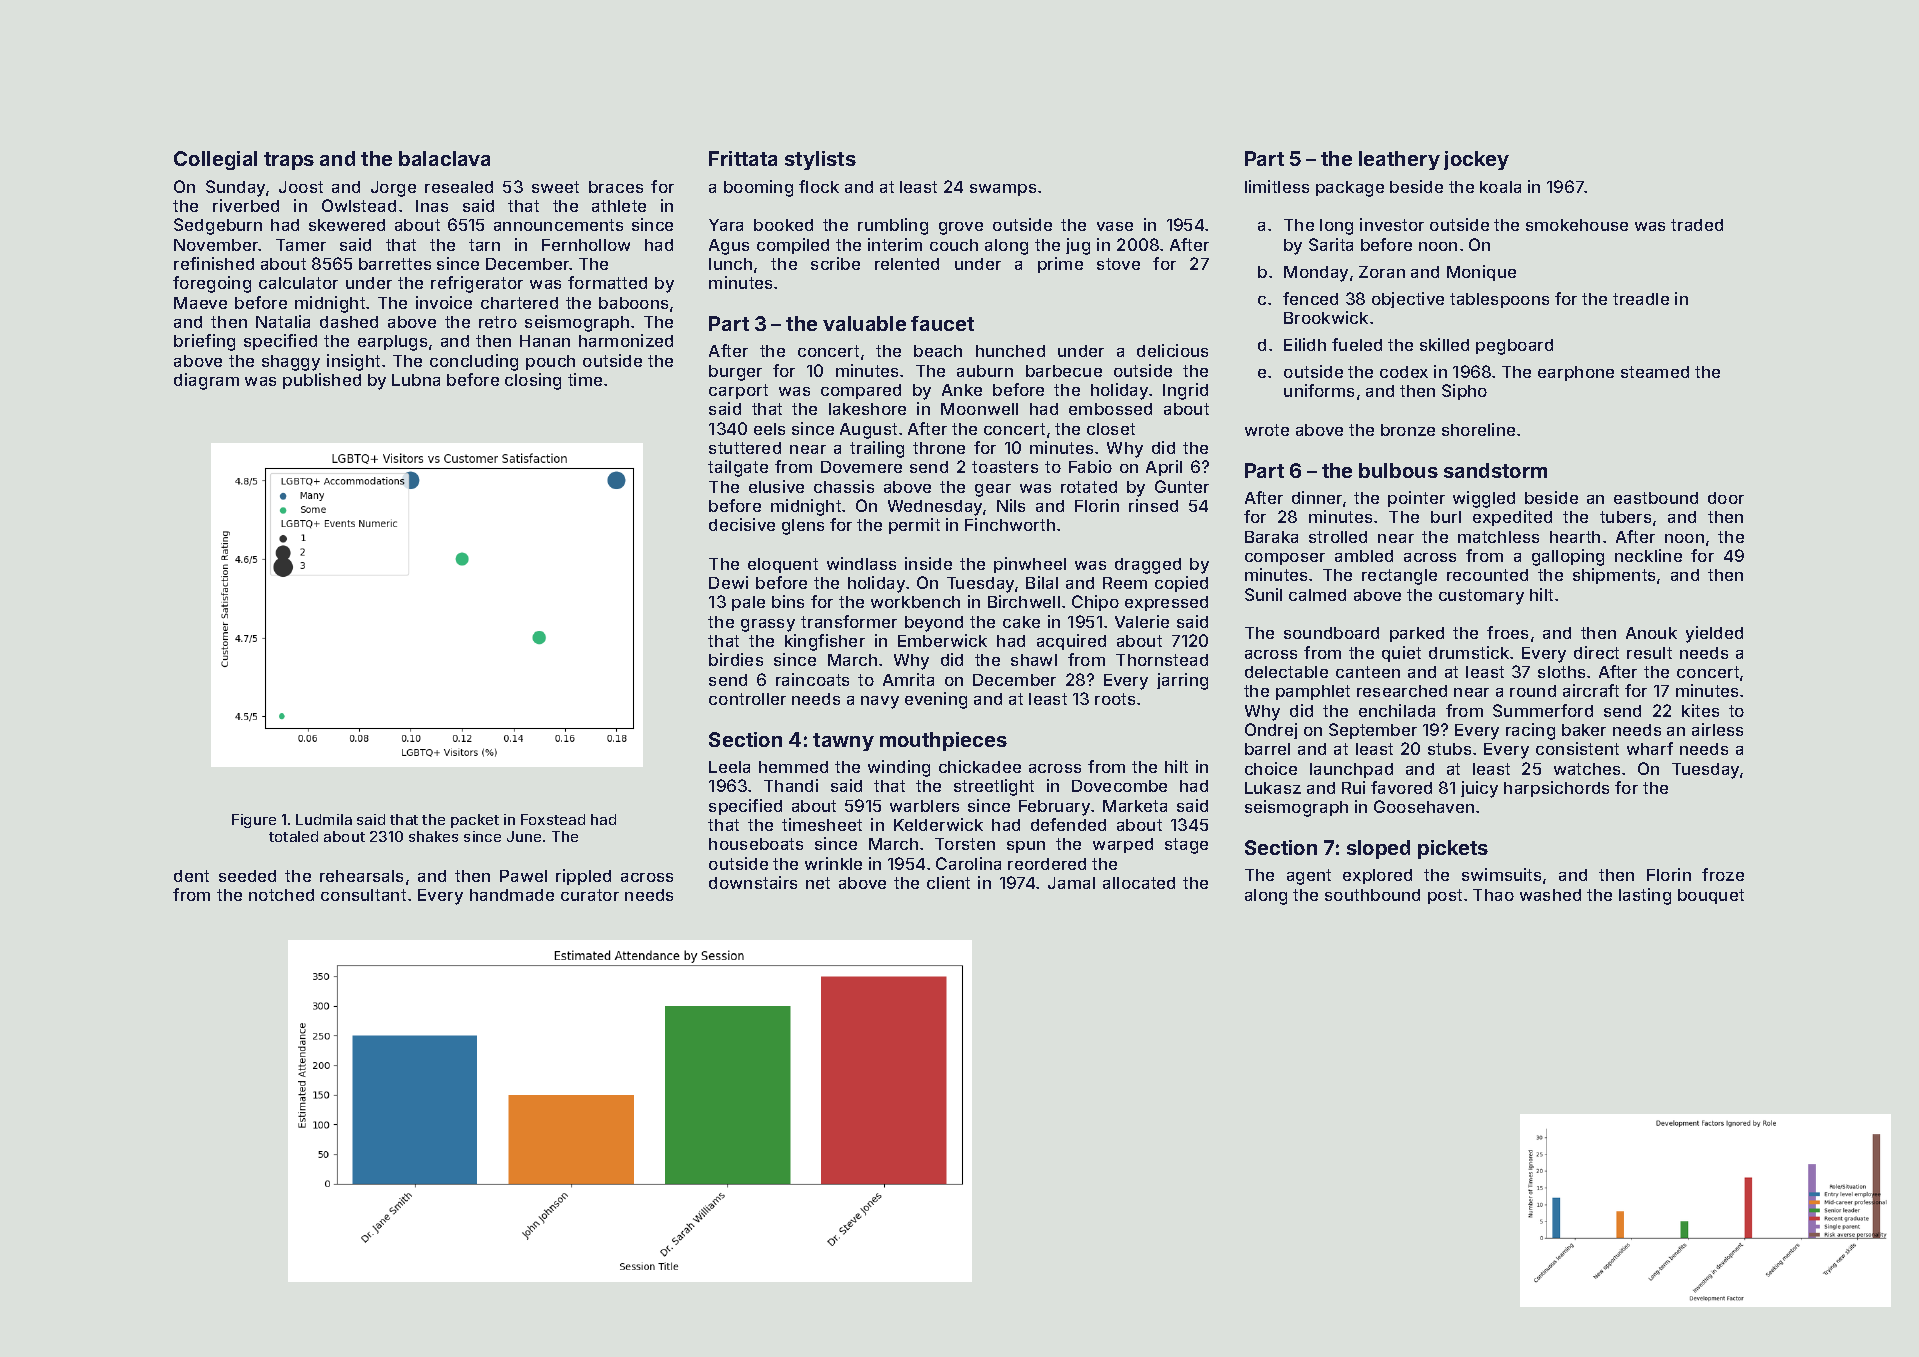 Image resolution: width=1919 pixels, height=1357 pixels. Describe the element at coordinates (728, 582) in the screenshot. I see `Dewi` at that location.
